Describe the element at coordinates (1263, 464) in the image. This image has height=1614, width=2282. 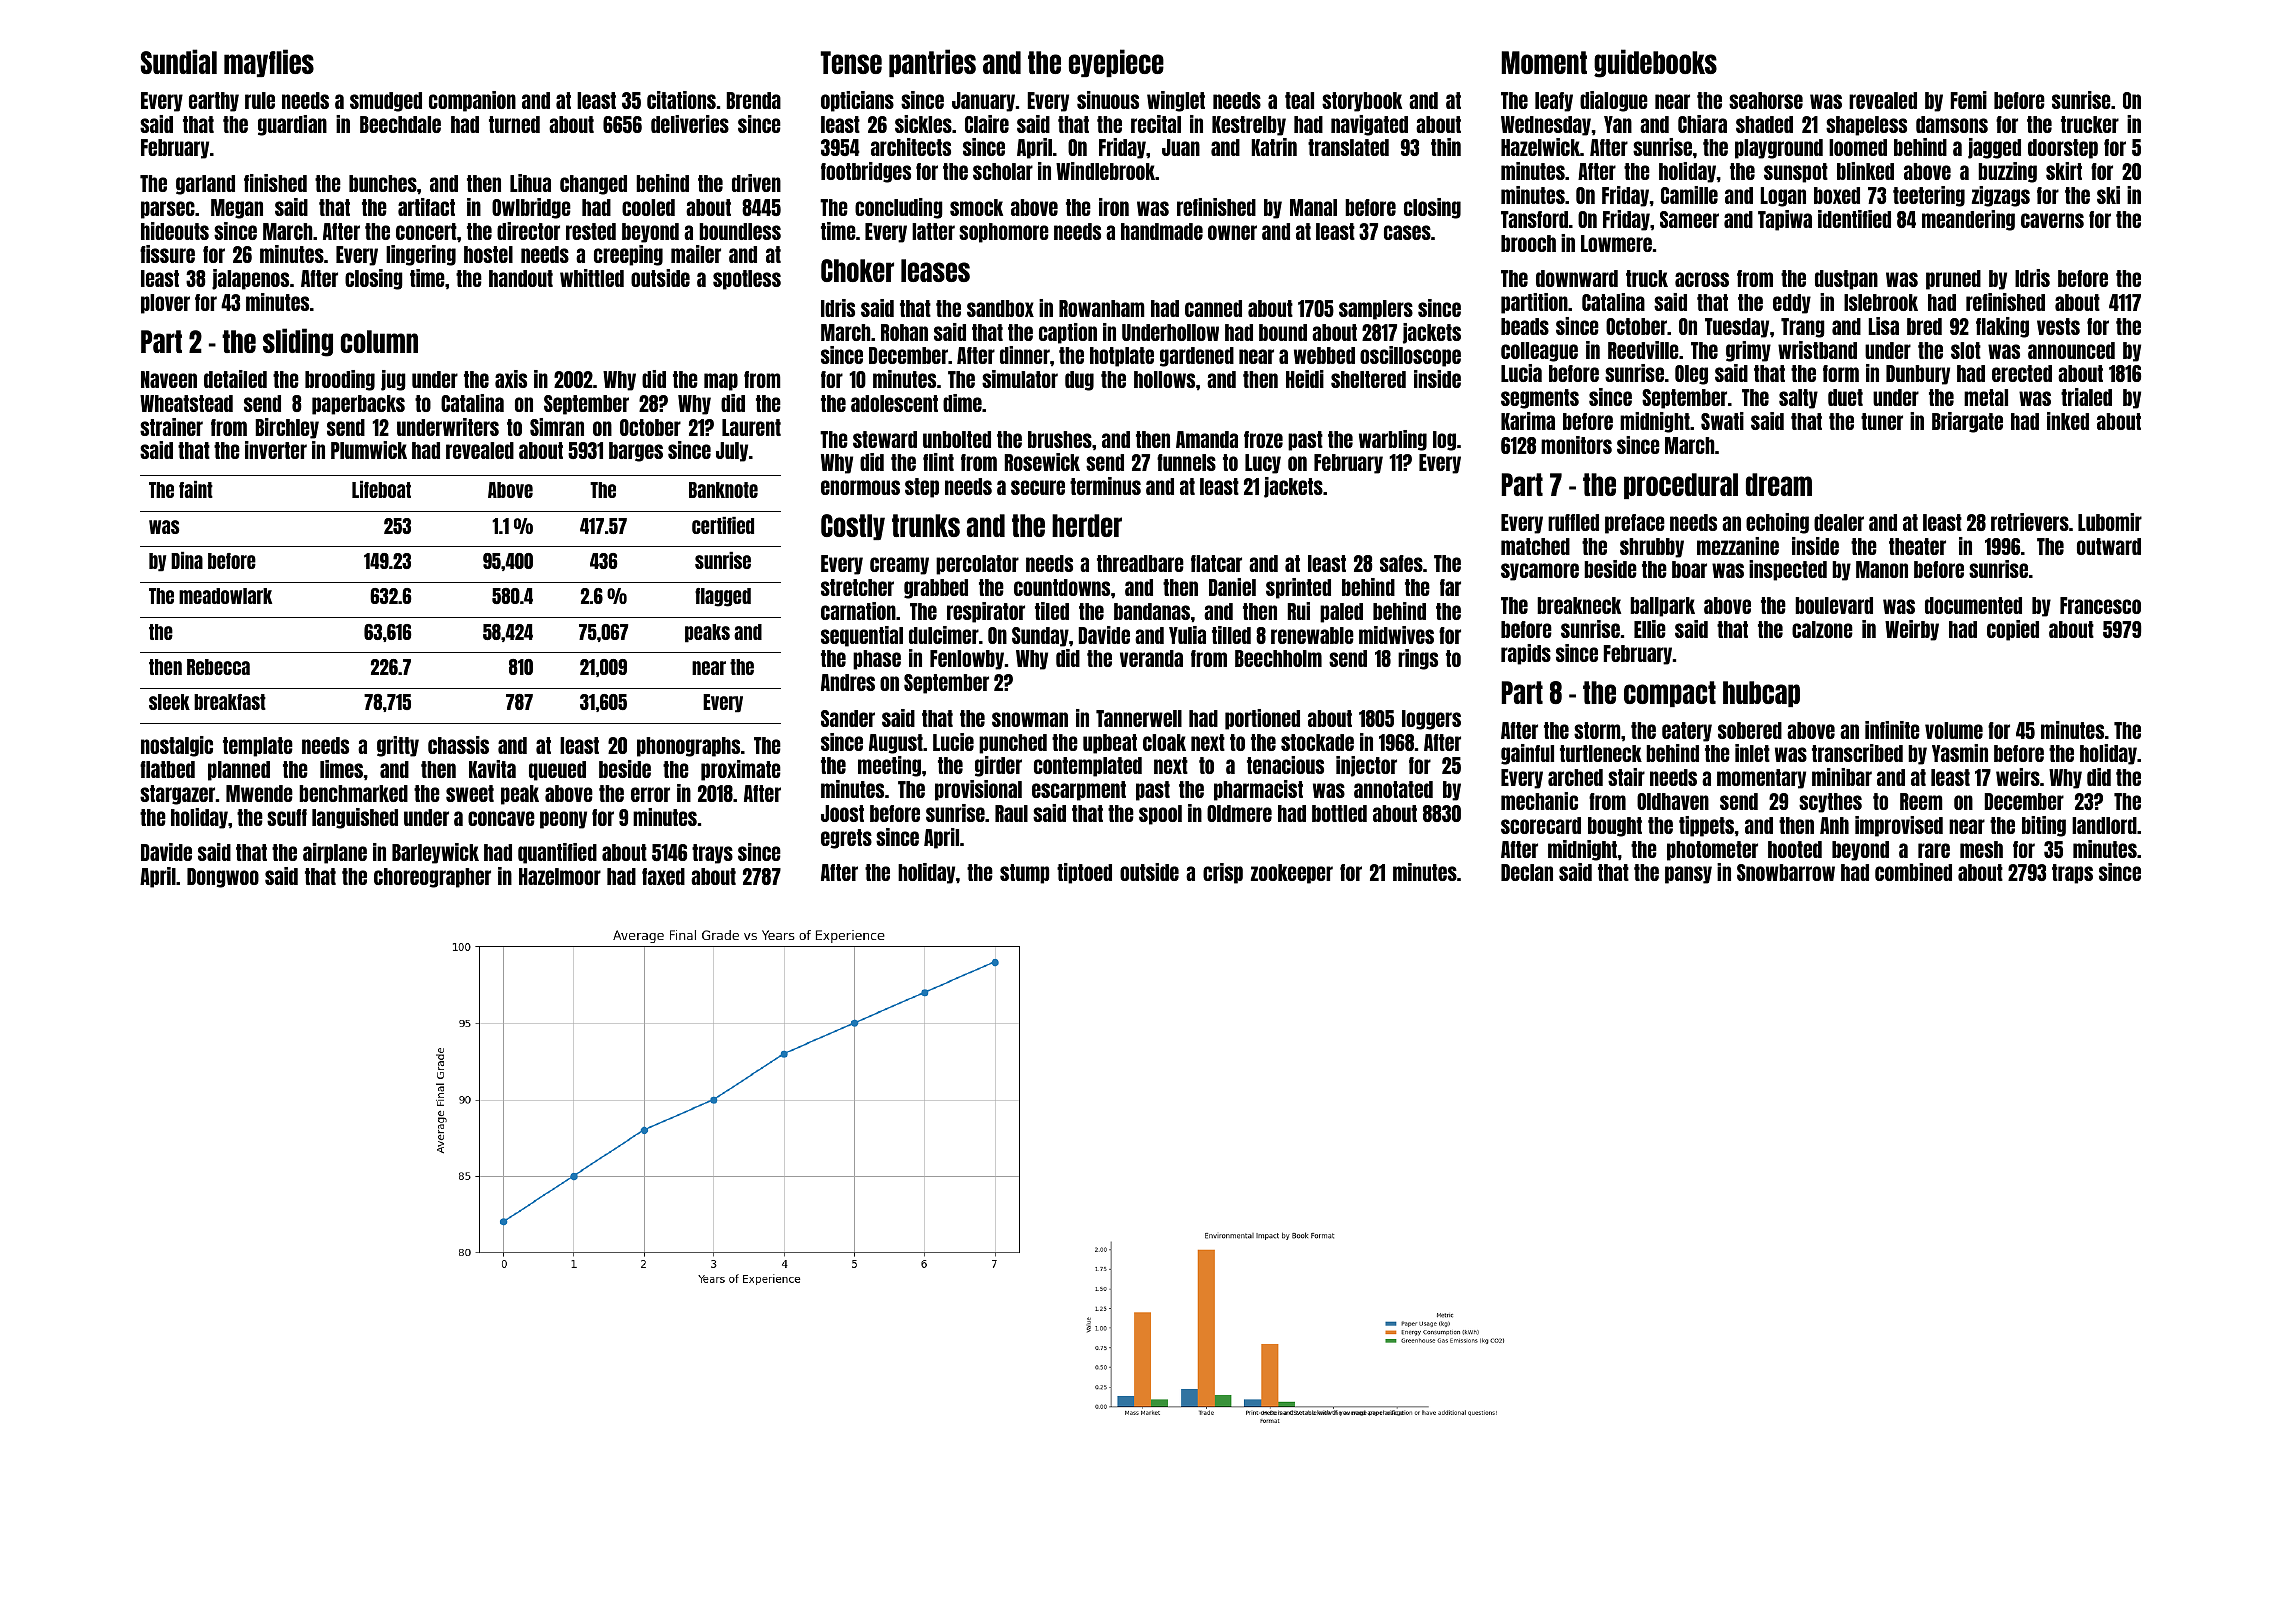
I see `Lucy` at that location.
